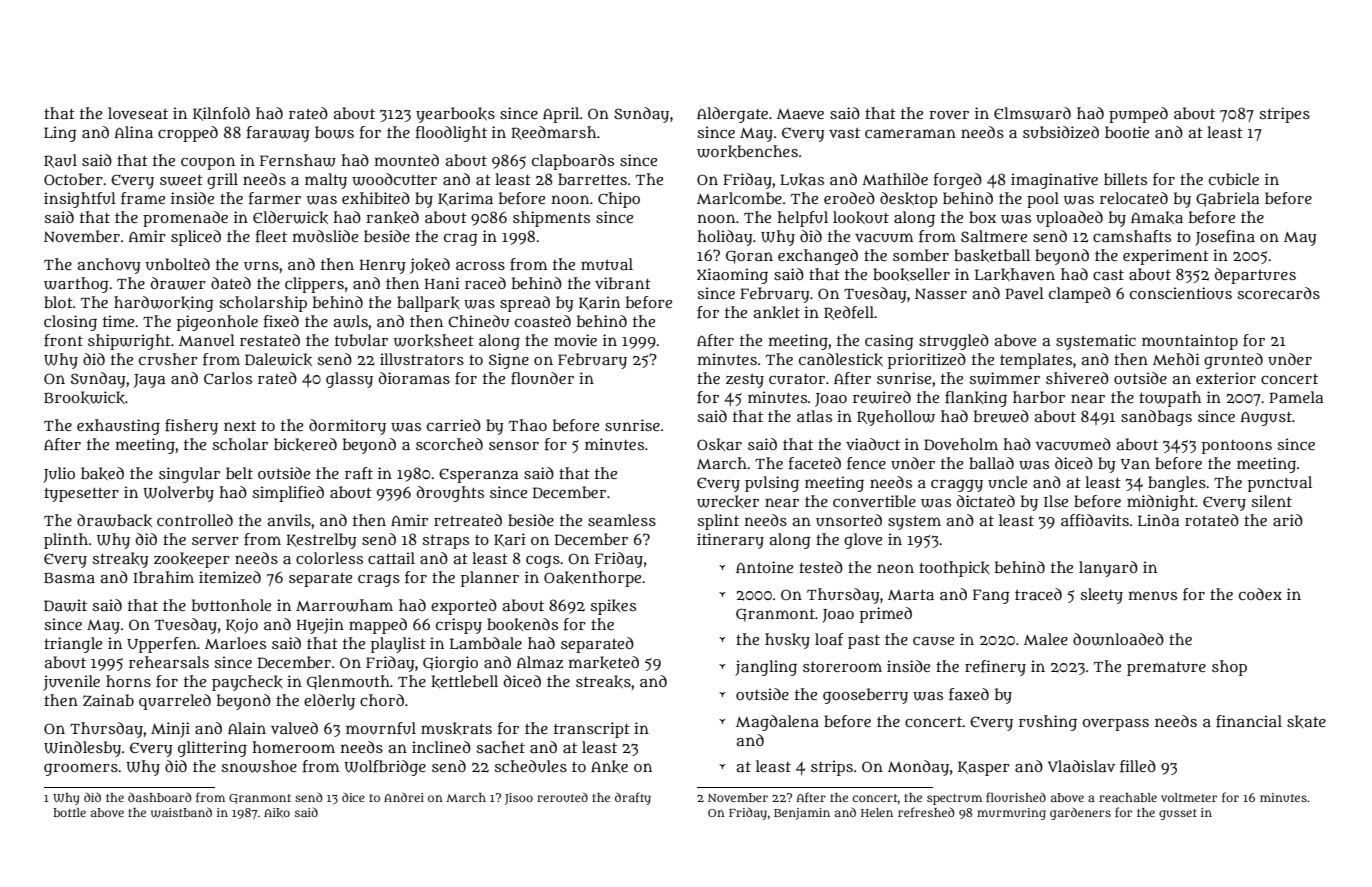  What do you see at coordinates (927, 361) in the document?
I see `prioritized` at bounding box center [927, 361].
